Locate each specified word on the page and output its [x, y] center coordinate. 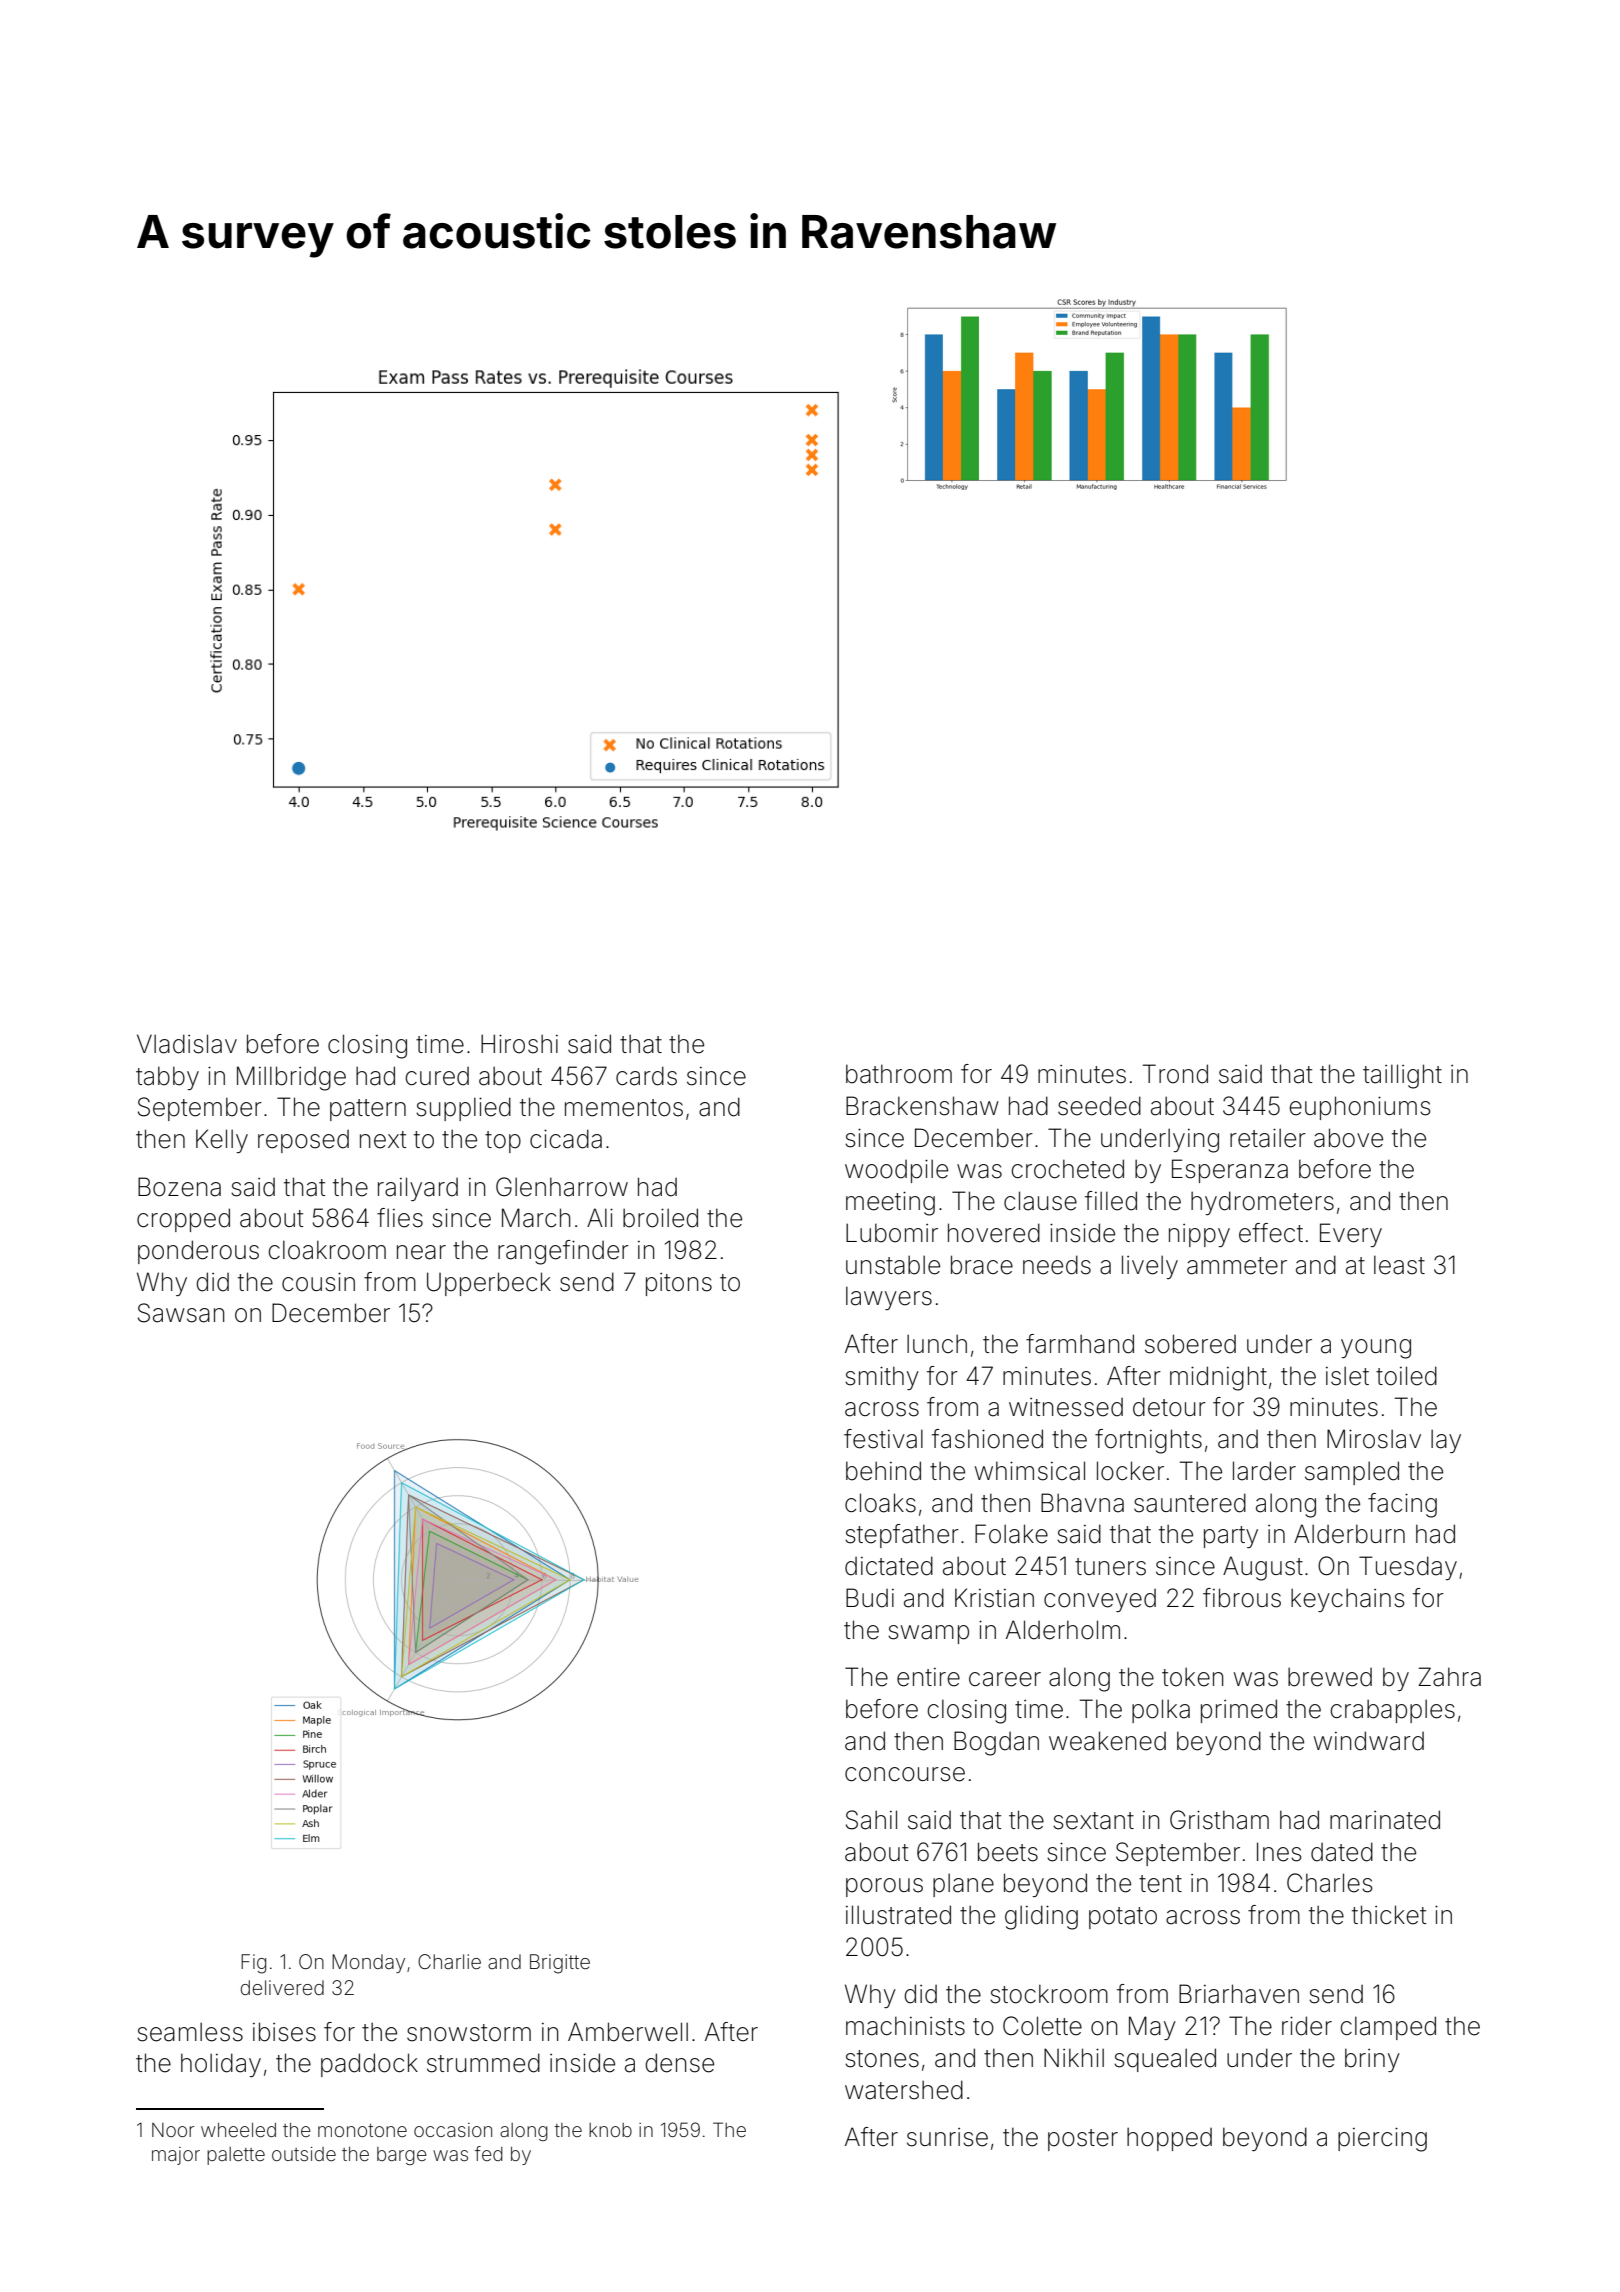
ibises [284, 2032]
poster [1083, 2140]
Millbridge [291, 1078]
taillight [1402, 1076]
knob [610, 2130]
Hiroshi [519, 1044]
